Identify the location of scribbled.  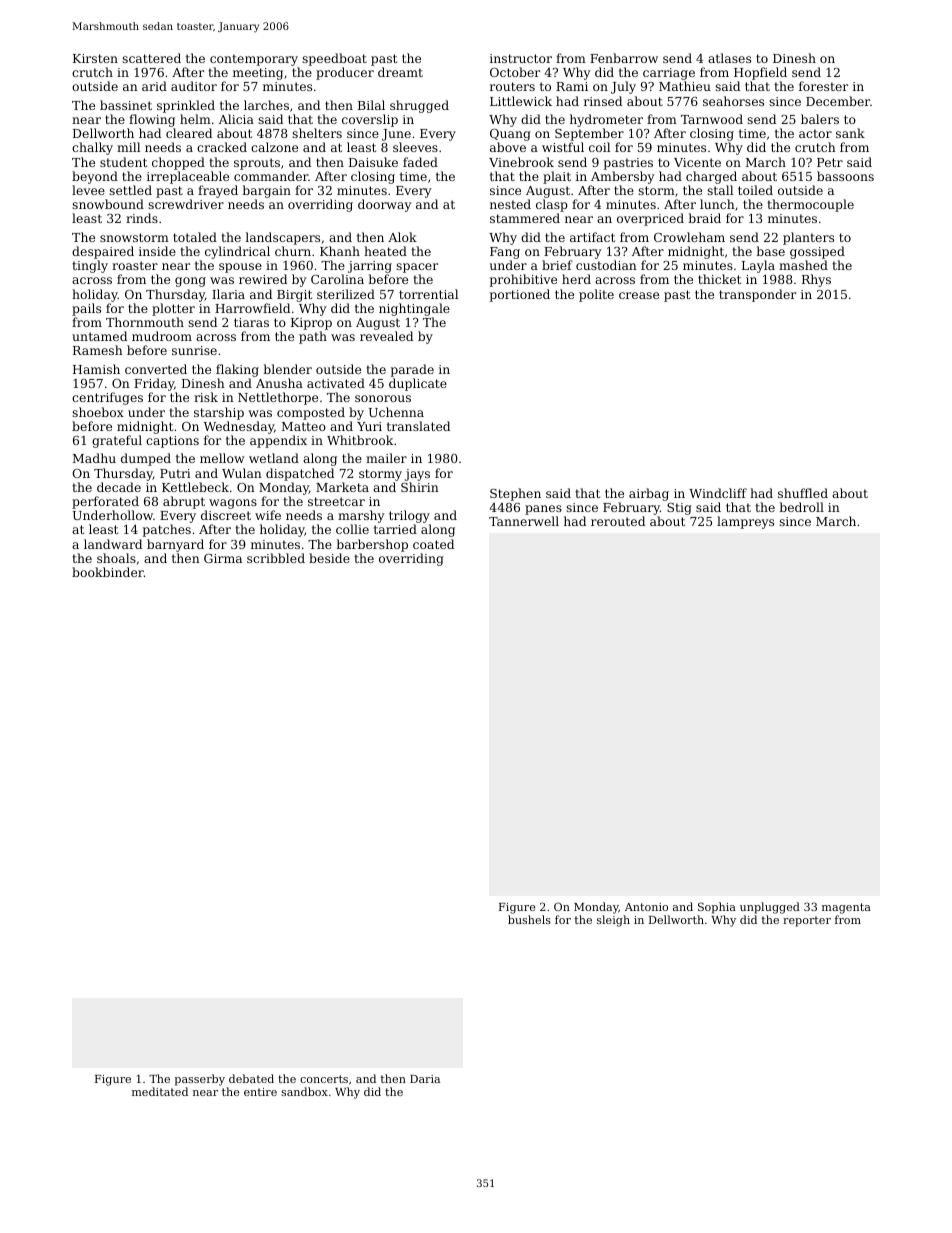
(276, 558).
